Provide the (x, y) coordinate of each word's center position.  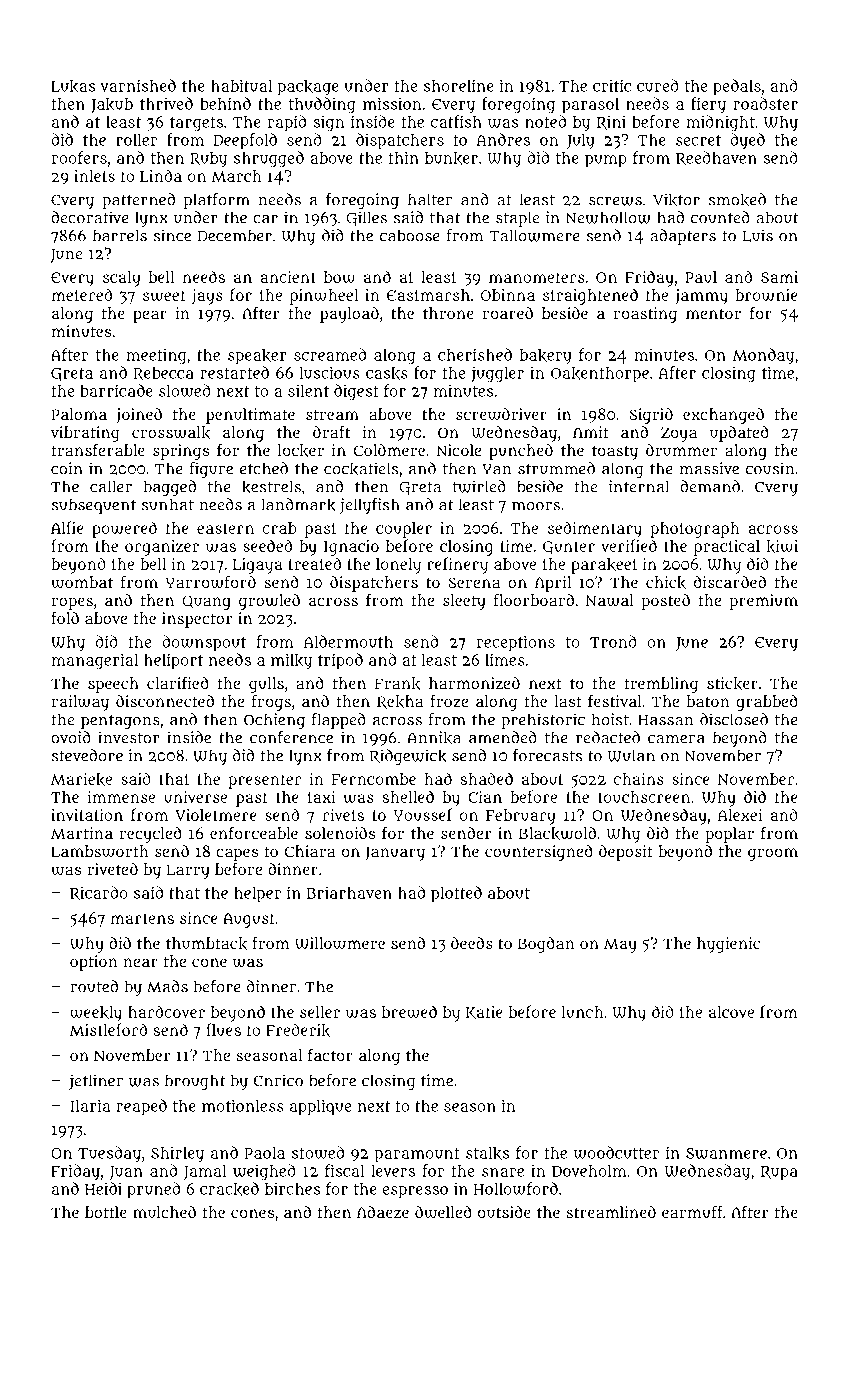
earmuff (692, 1211)
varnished (138, 85)
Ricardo (99, 893)
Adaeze (383, 1212)
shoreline (459, 85)
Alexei (740, 815)
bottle (106, 1212)
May (620, 945)
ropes (72, 603)
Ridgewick (408, 757)
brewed (409, 1011)
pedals (737, 87)
